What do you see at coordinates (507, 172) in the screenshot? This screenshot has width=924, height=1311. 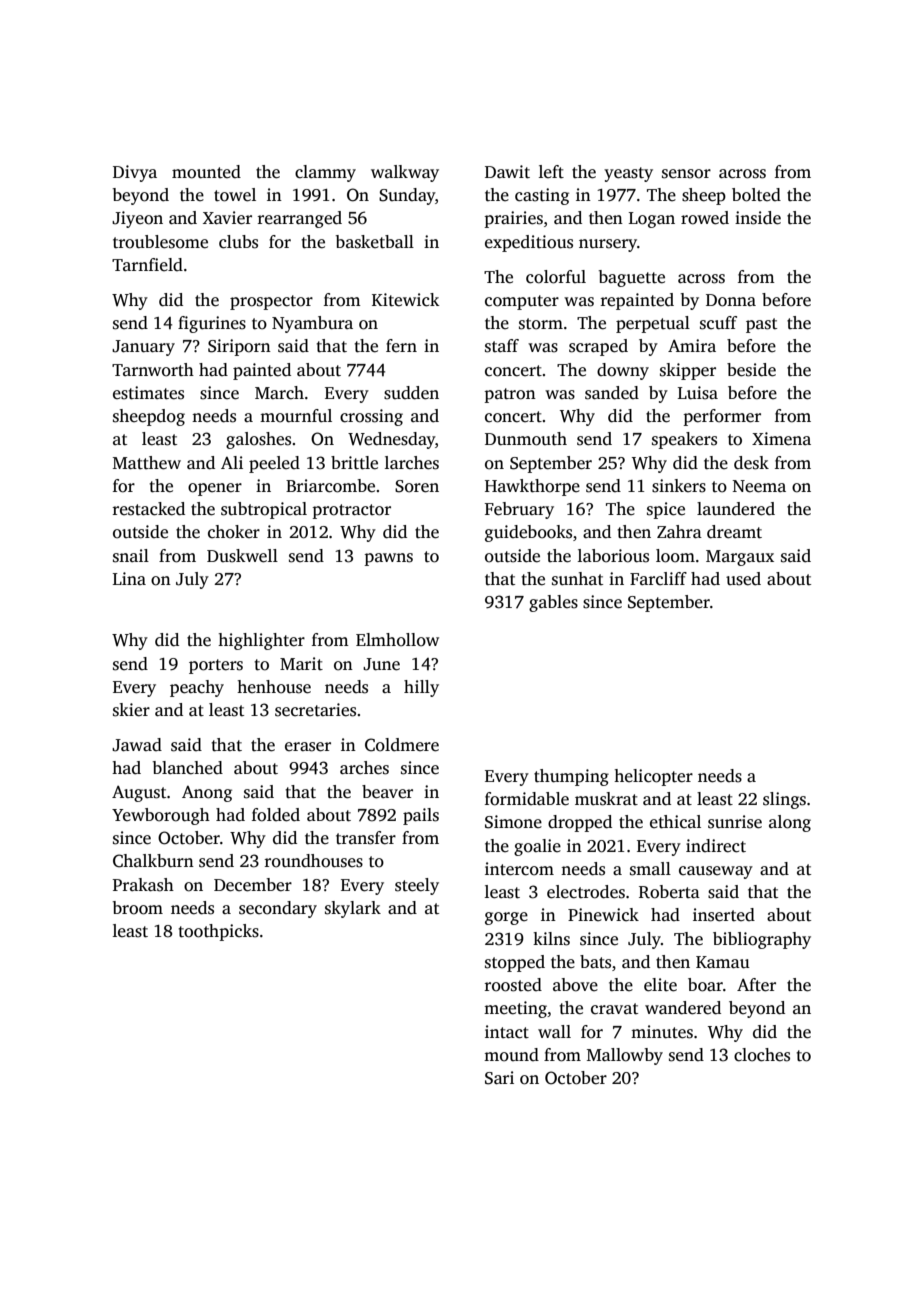 I see `Dawit` at bounding box center [507, 172].
